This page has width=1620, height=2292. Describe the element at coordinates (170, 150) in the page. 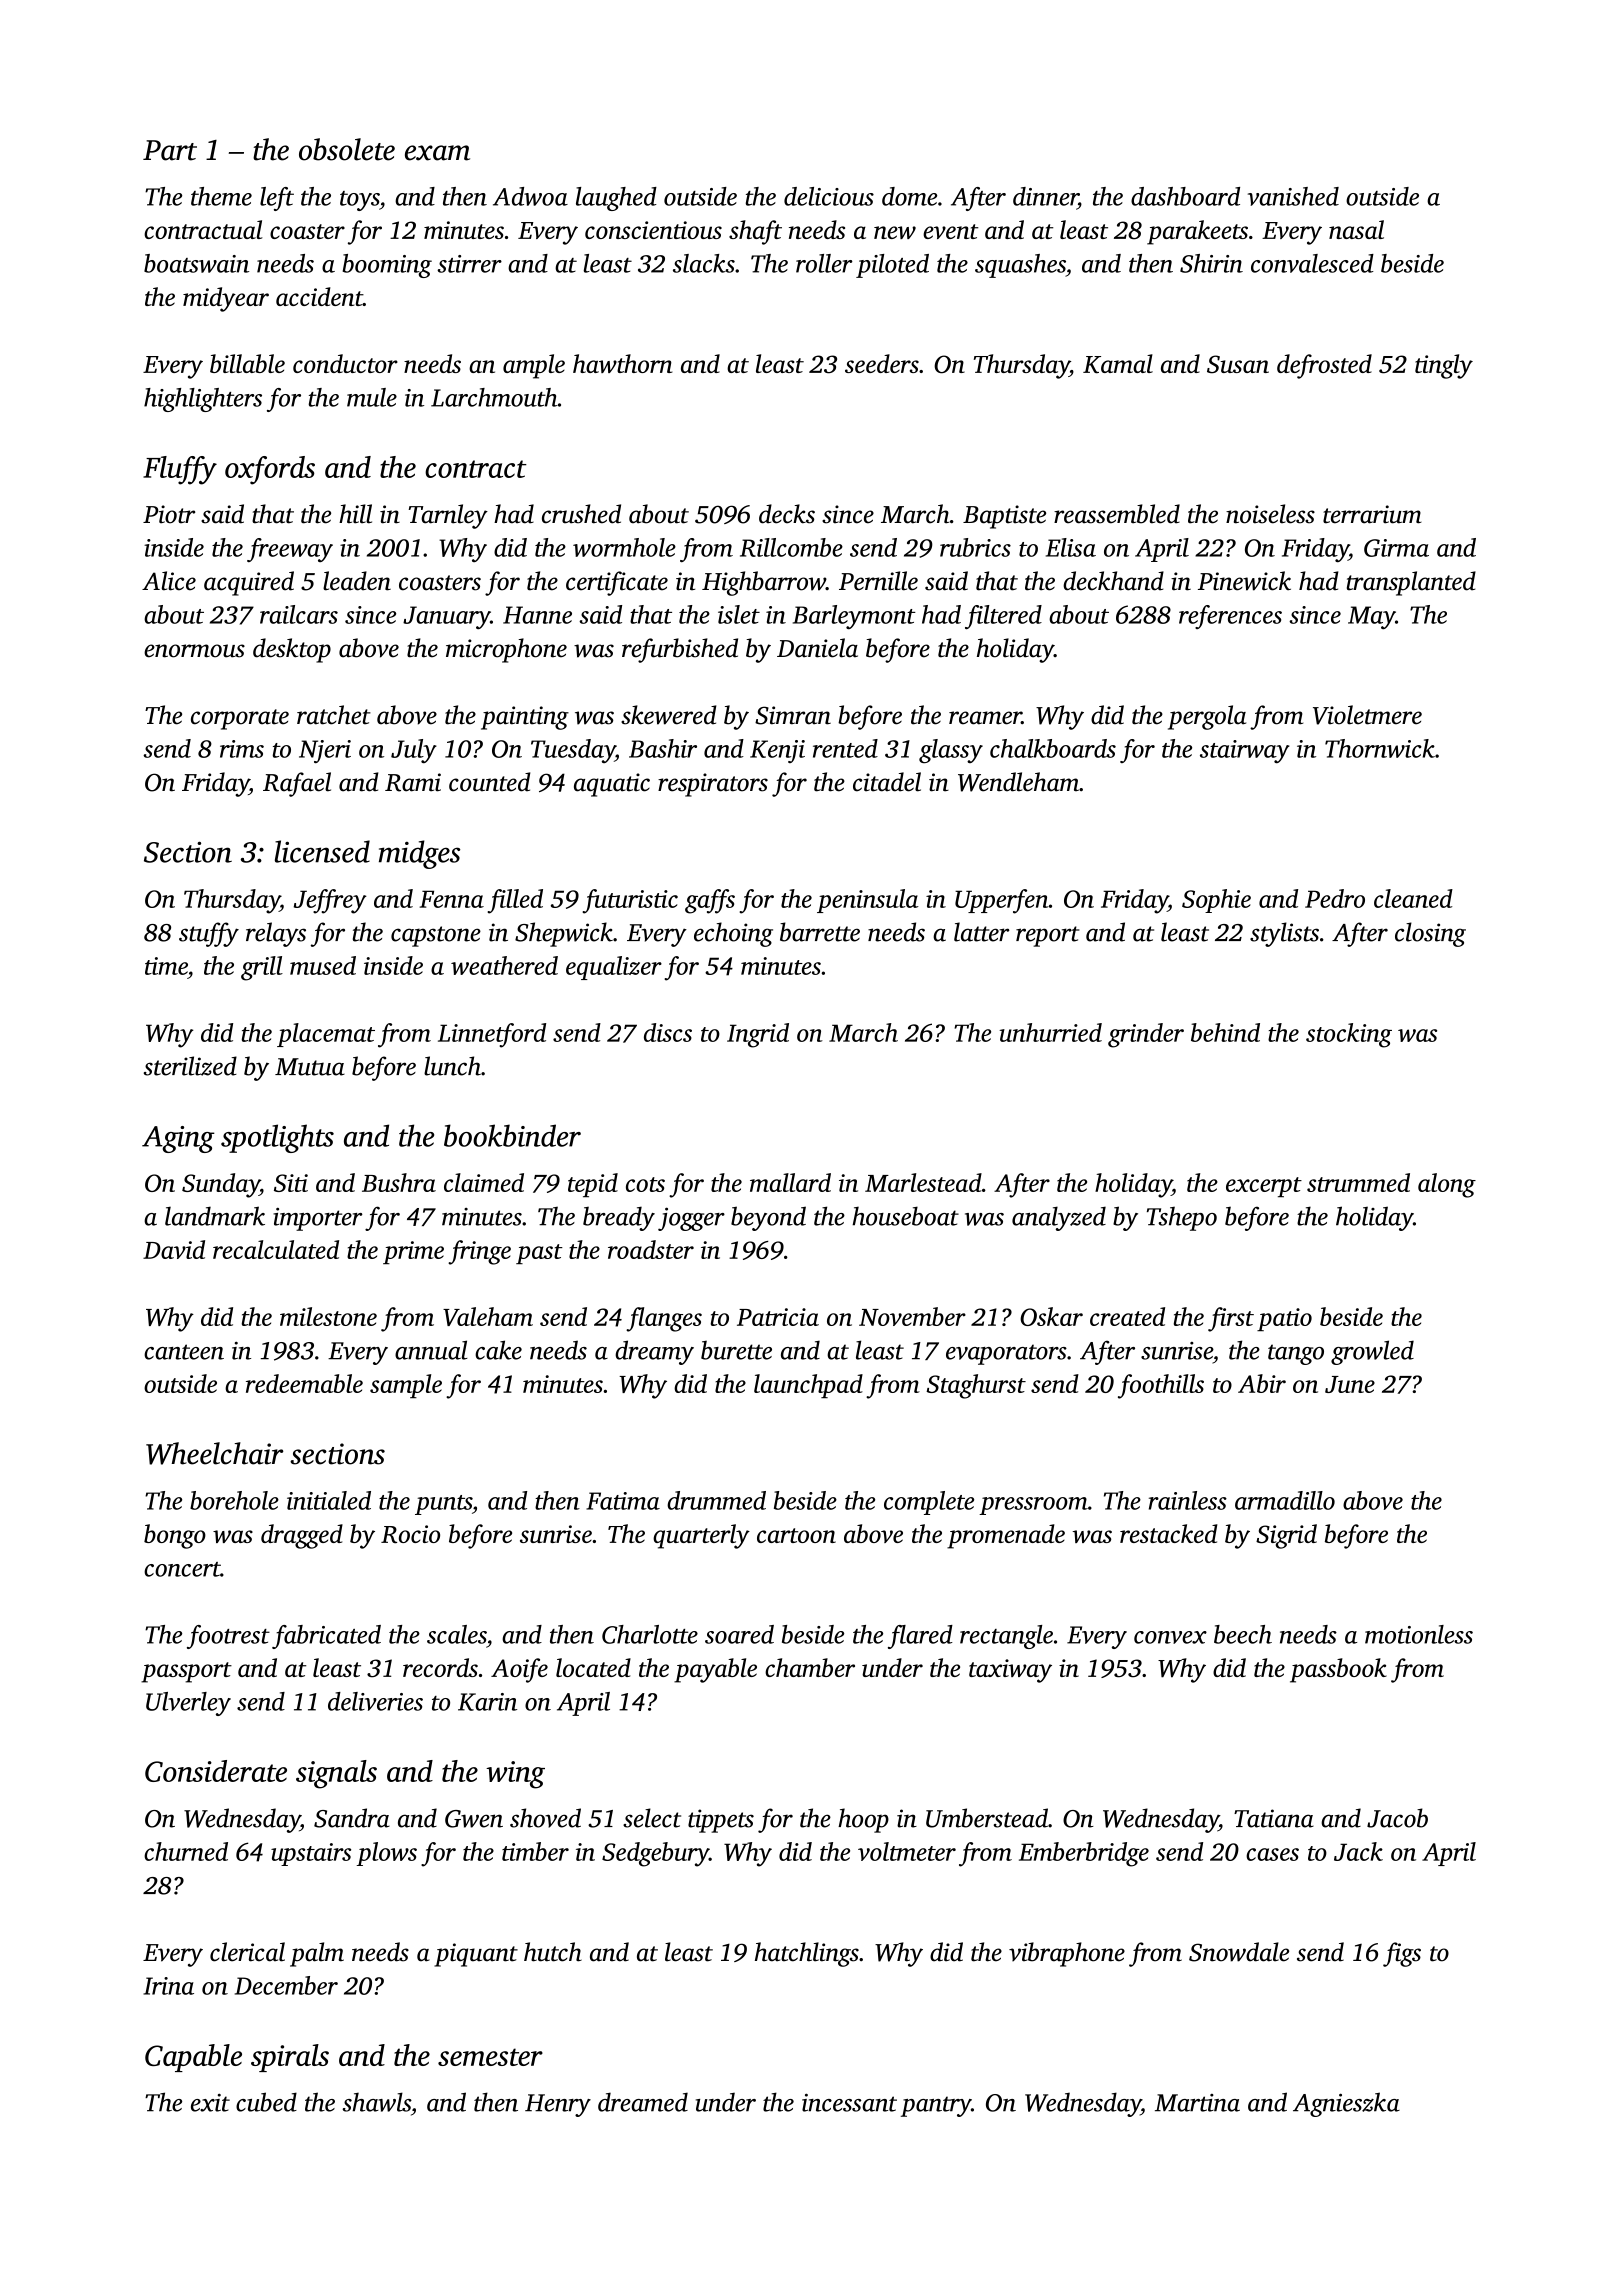

I see `Part` at that location.
